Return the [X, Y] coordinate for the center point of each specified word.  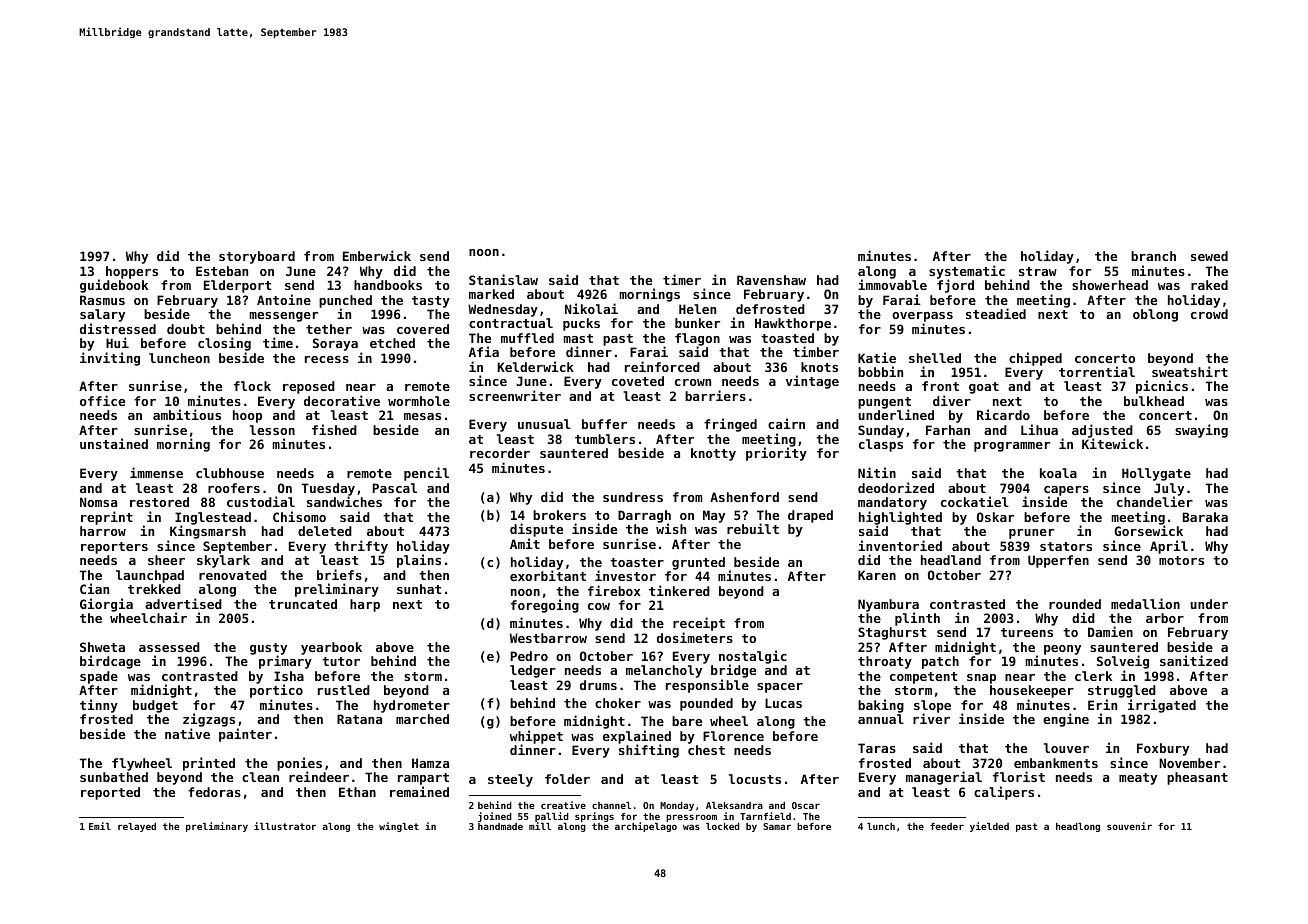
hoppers [132, 272]
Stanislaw [503, 279]
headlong [1078, 827]
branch [1153, 256]
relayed [137, 827]
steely [510, 780]
